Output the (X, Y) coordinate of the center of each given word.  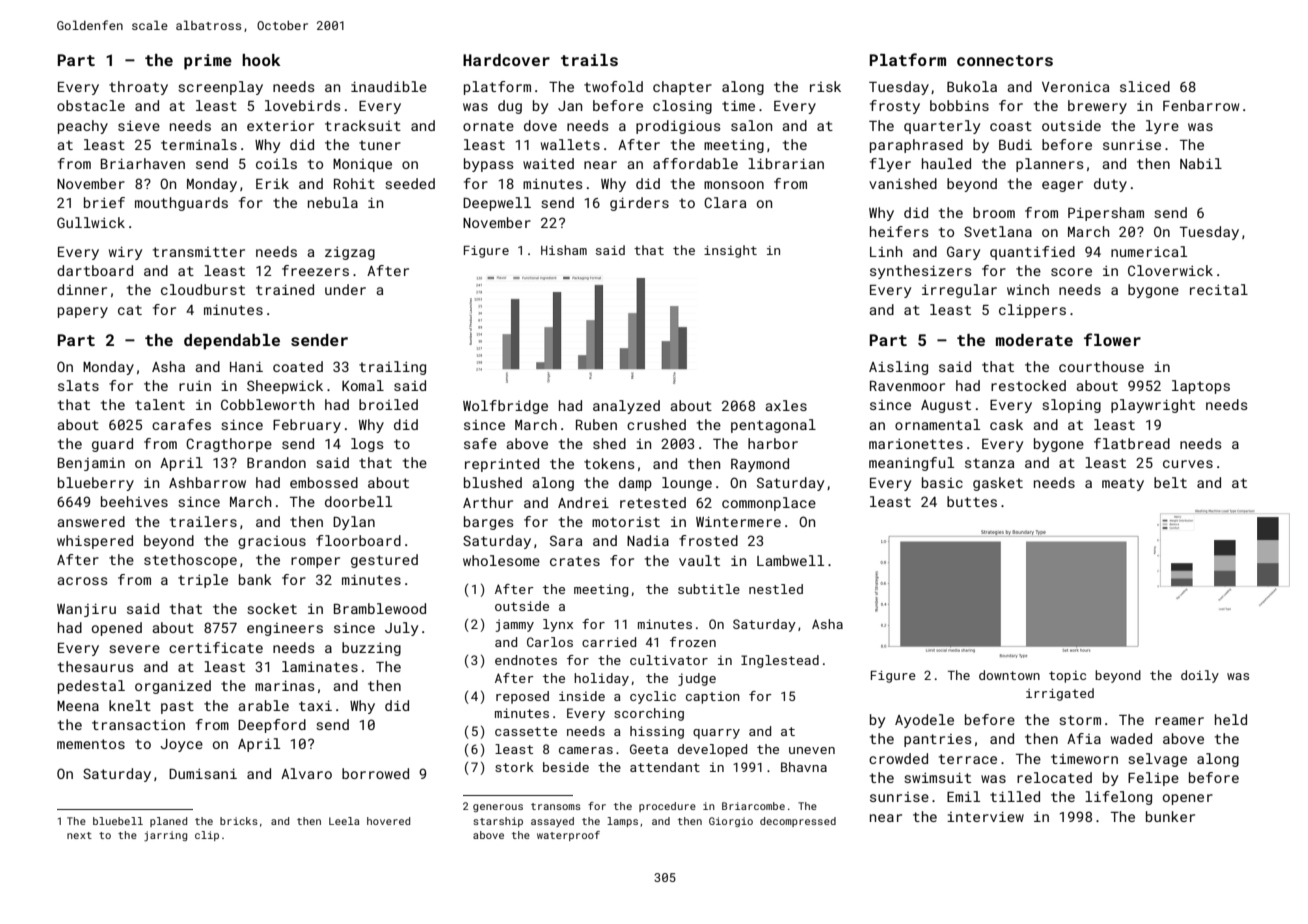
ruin (195, 386)
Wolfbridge (505, 407)
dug (510, 107)
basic (942, 482)
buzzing (371, 649)
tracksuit (363, 125)
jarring (165, 836)
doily (1200, 676)
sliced (1145, 86)
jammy (514, 625)
